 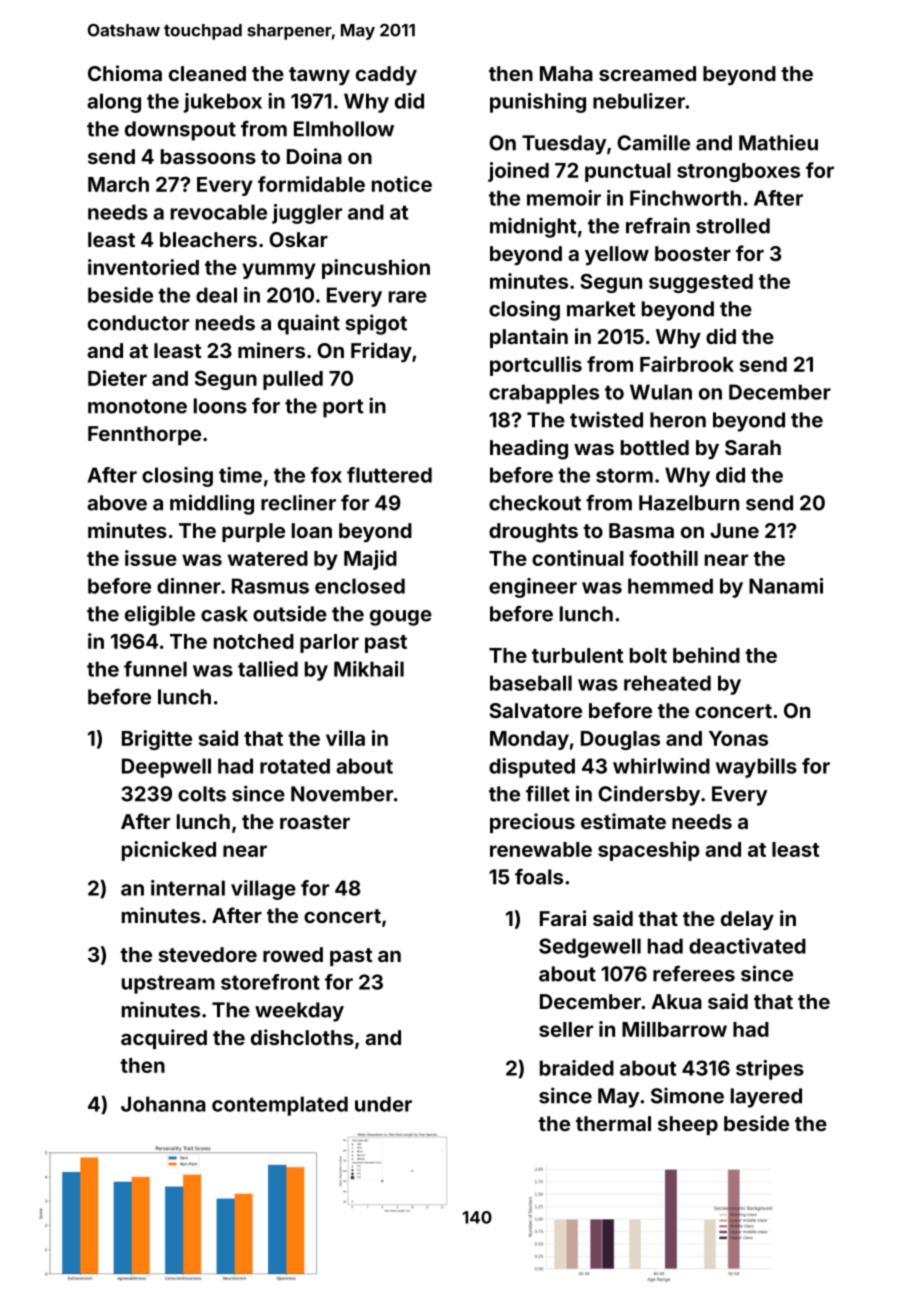 What do you see at coordinates (532, 823) in the image?
I see `precious` at bounding box center [532, 823].
